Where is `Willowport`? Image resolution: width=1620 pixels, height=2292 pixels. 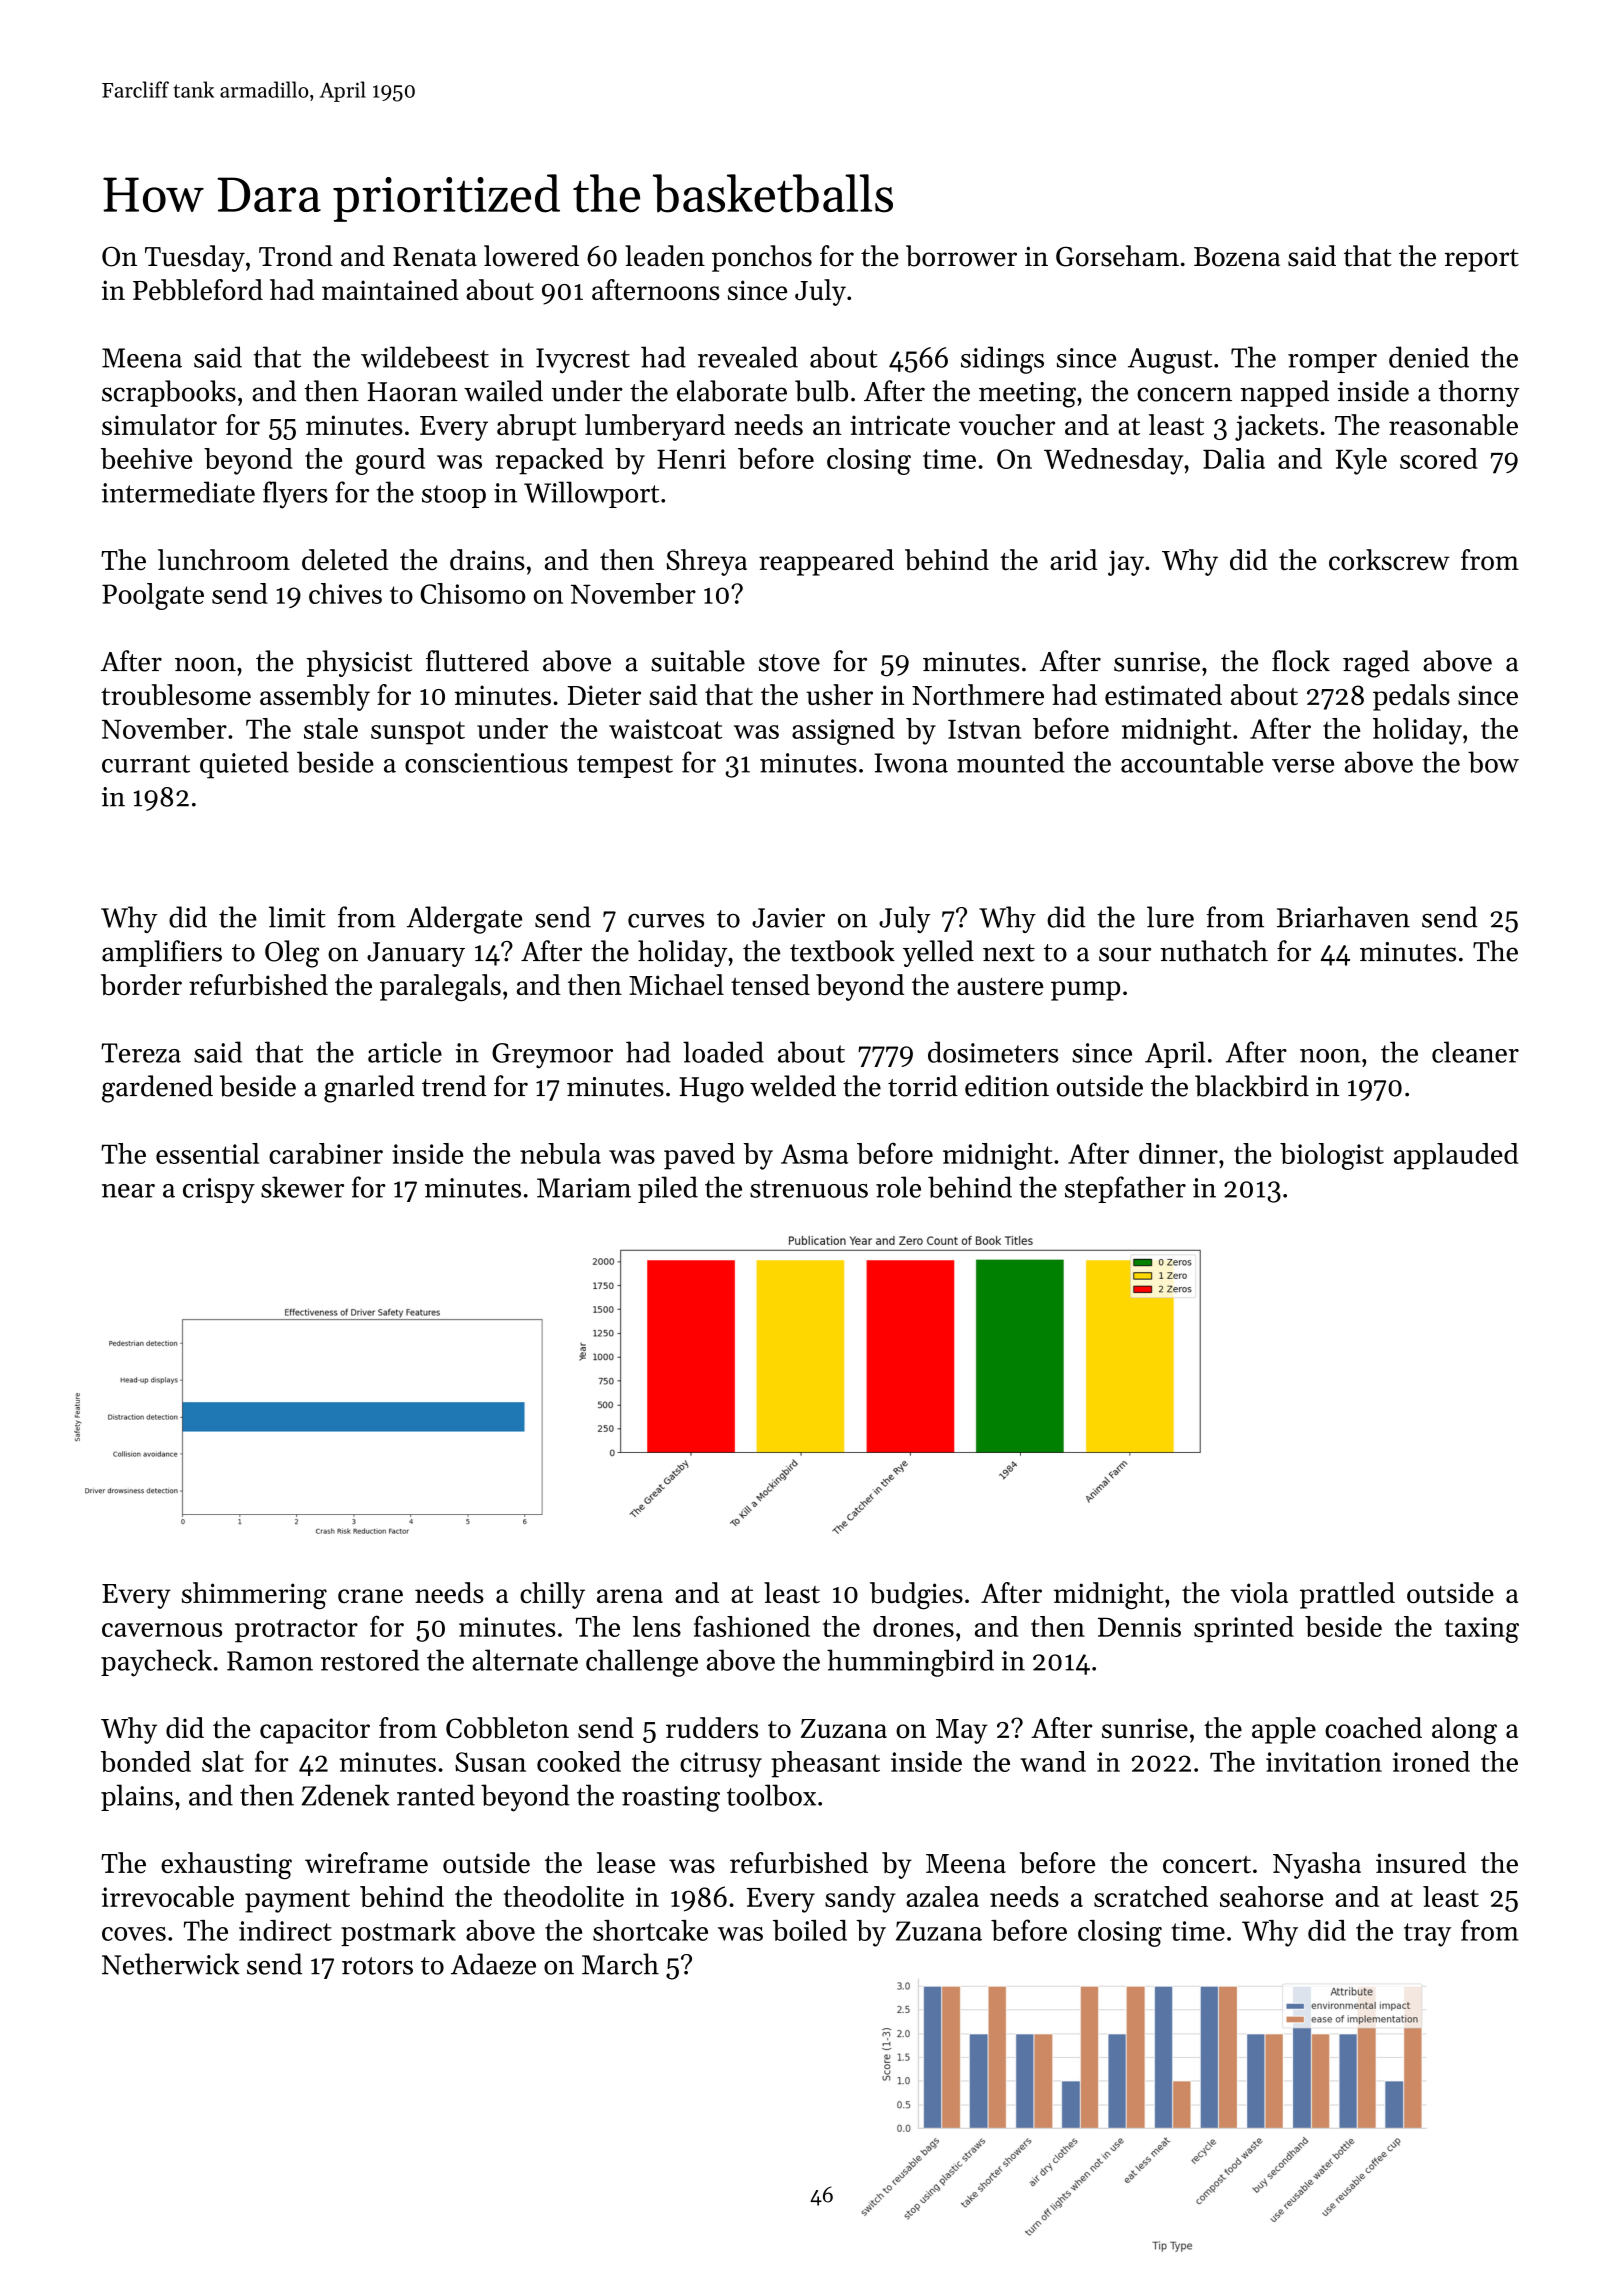 Willowport is located at coordinates (591, 494).
